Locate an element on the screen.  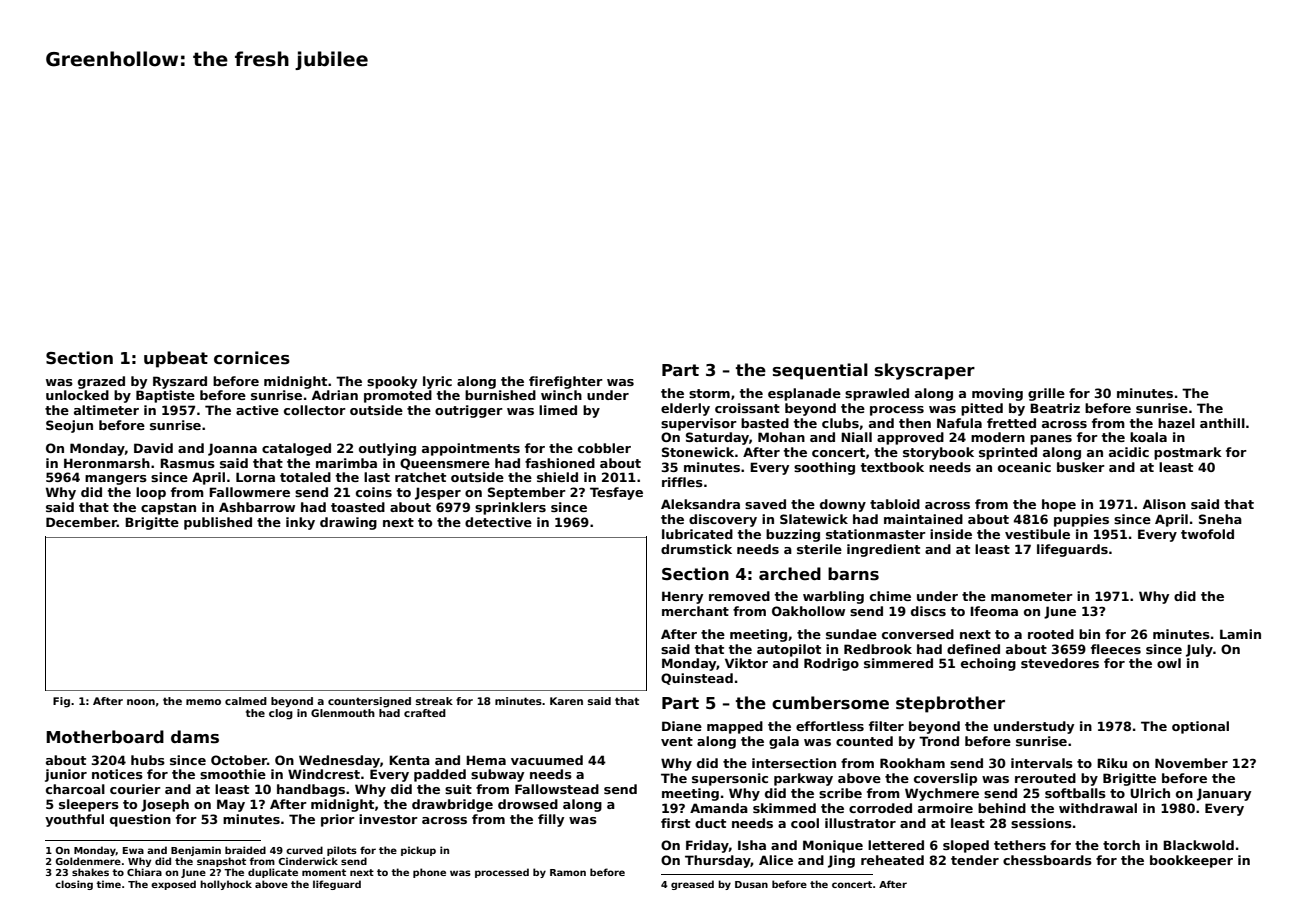
December is located at coordinates (81, 522).
